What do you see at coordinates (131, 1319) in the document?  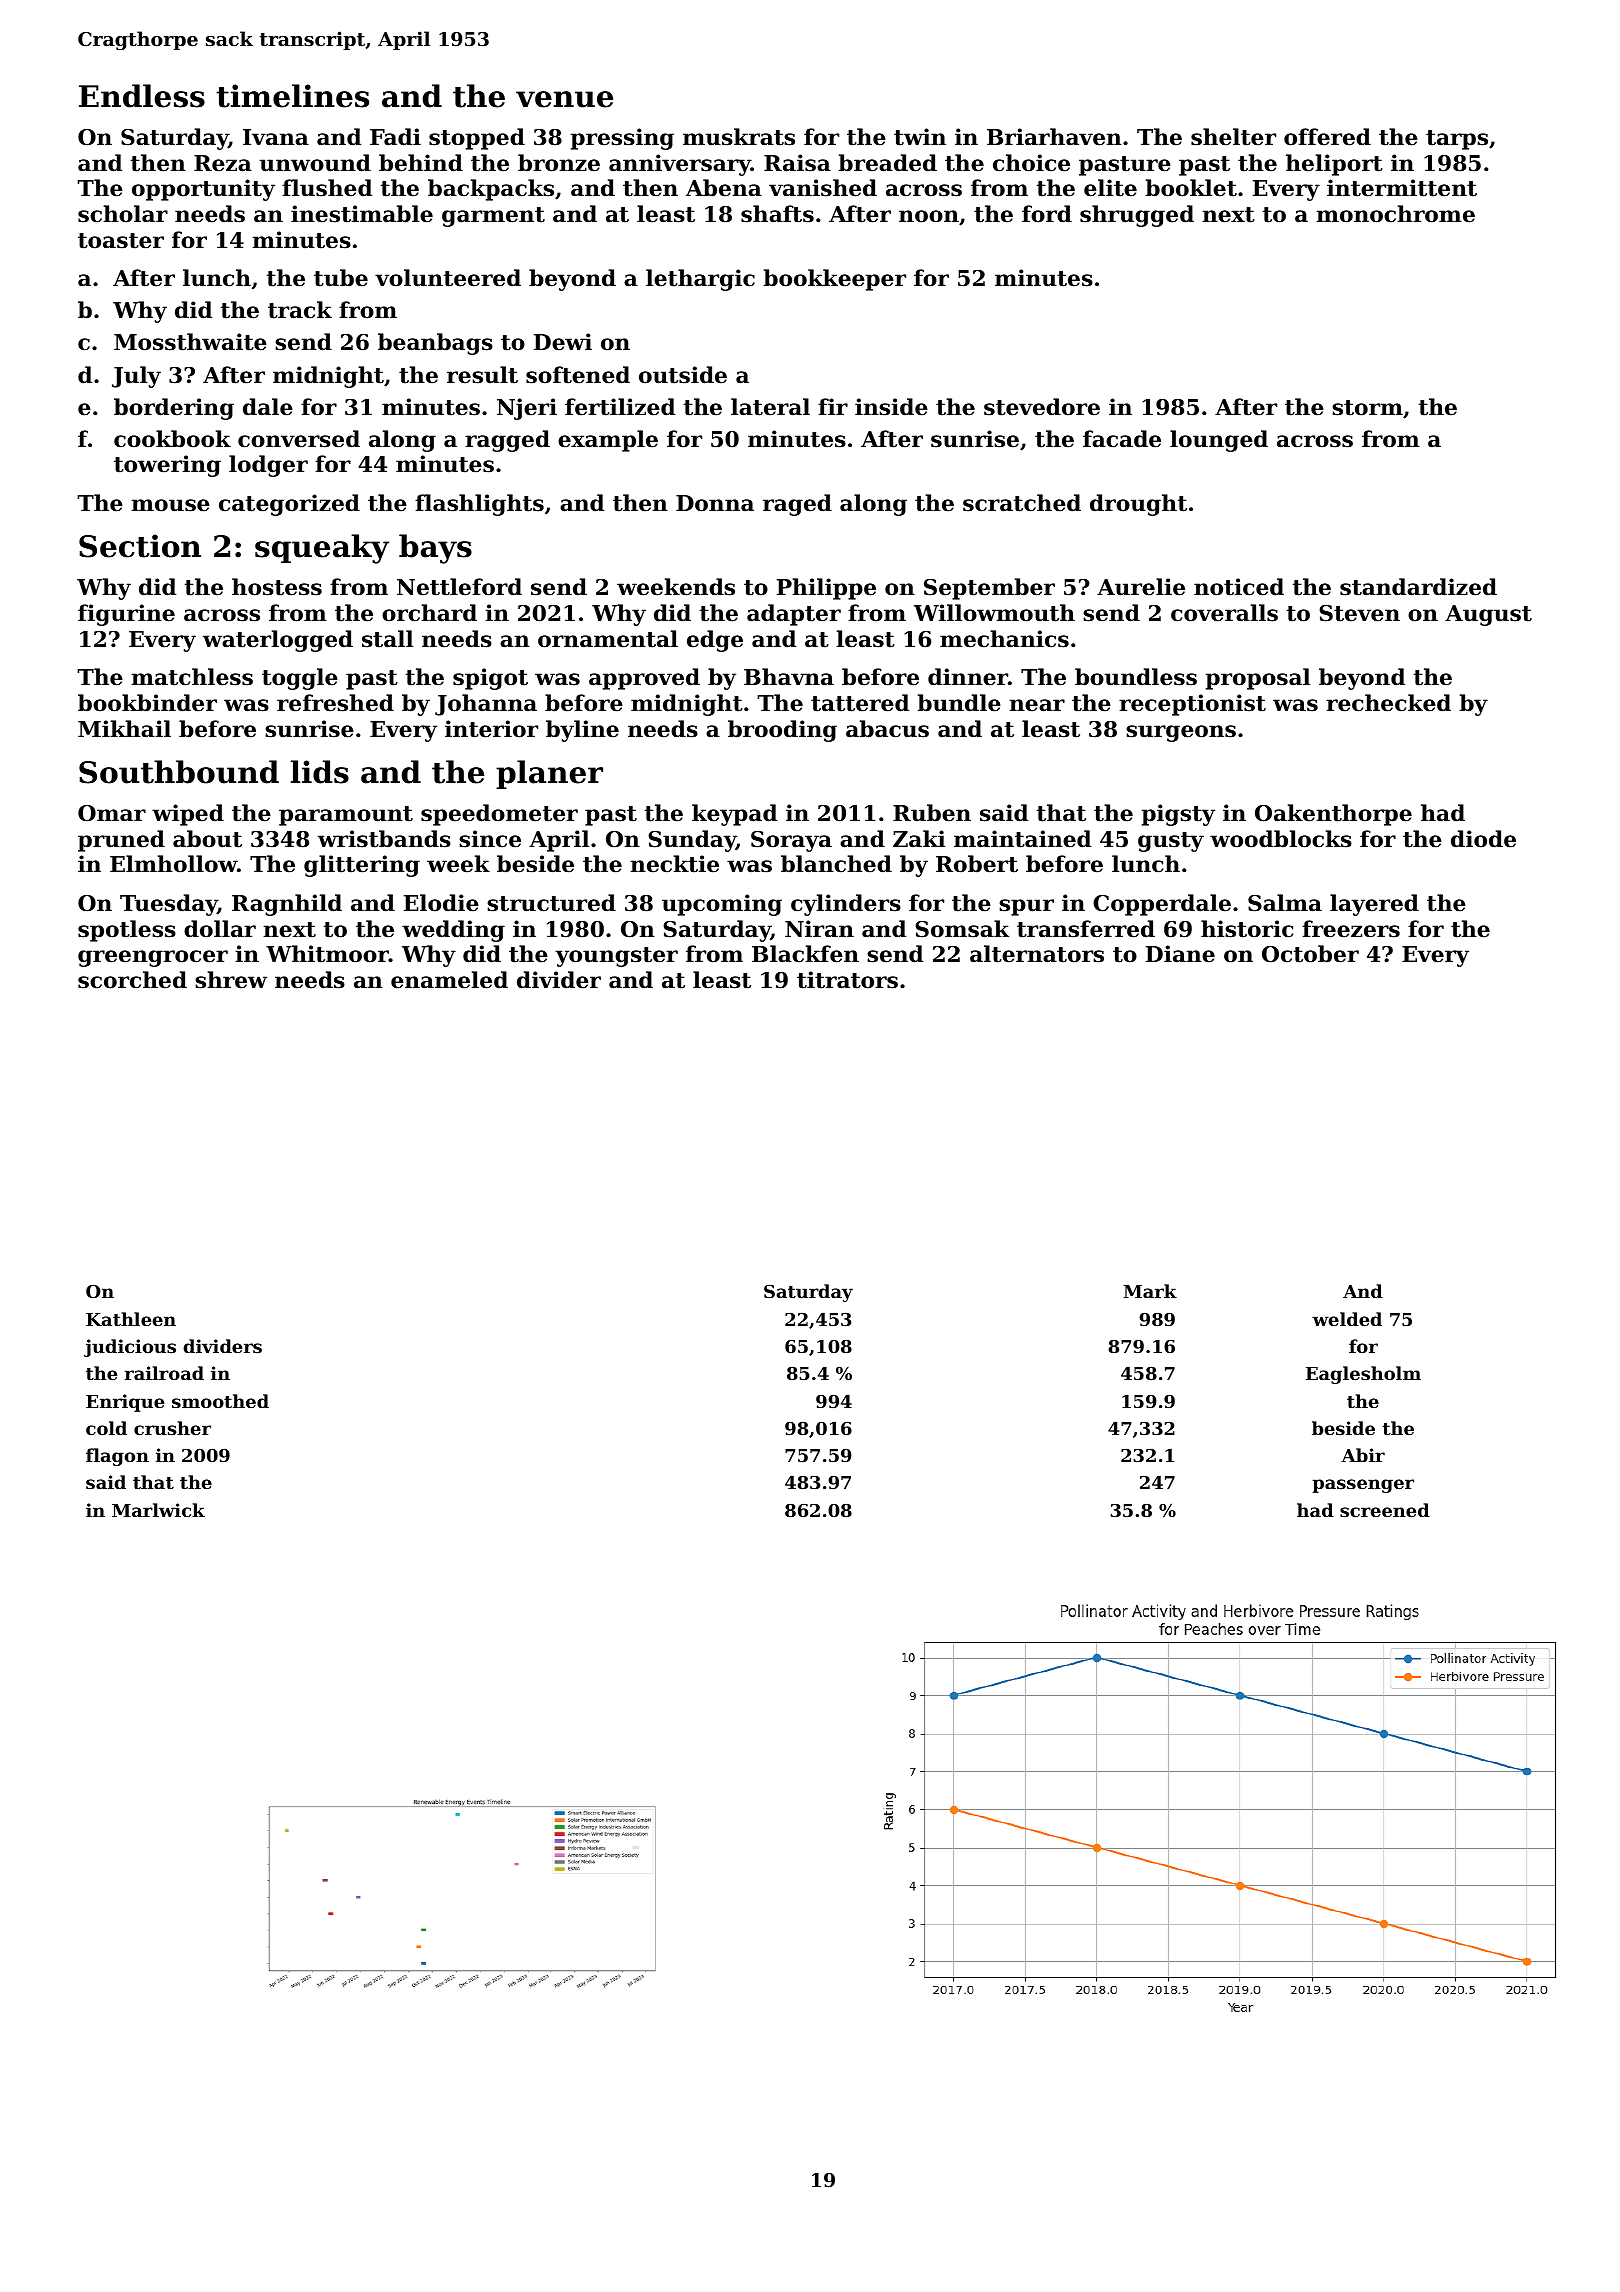 I see `Kathleen` at bounding box center [131, 1319].
